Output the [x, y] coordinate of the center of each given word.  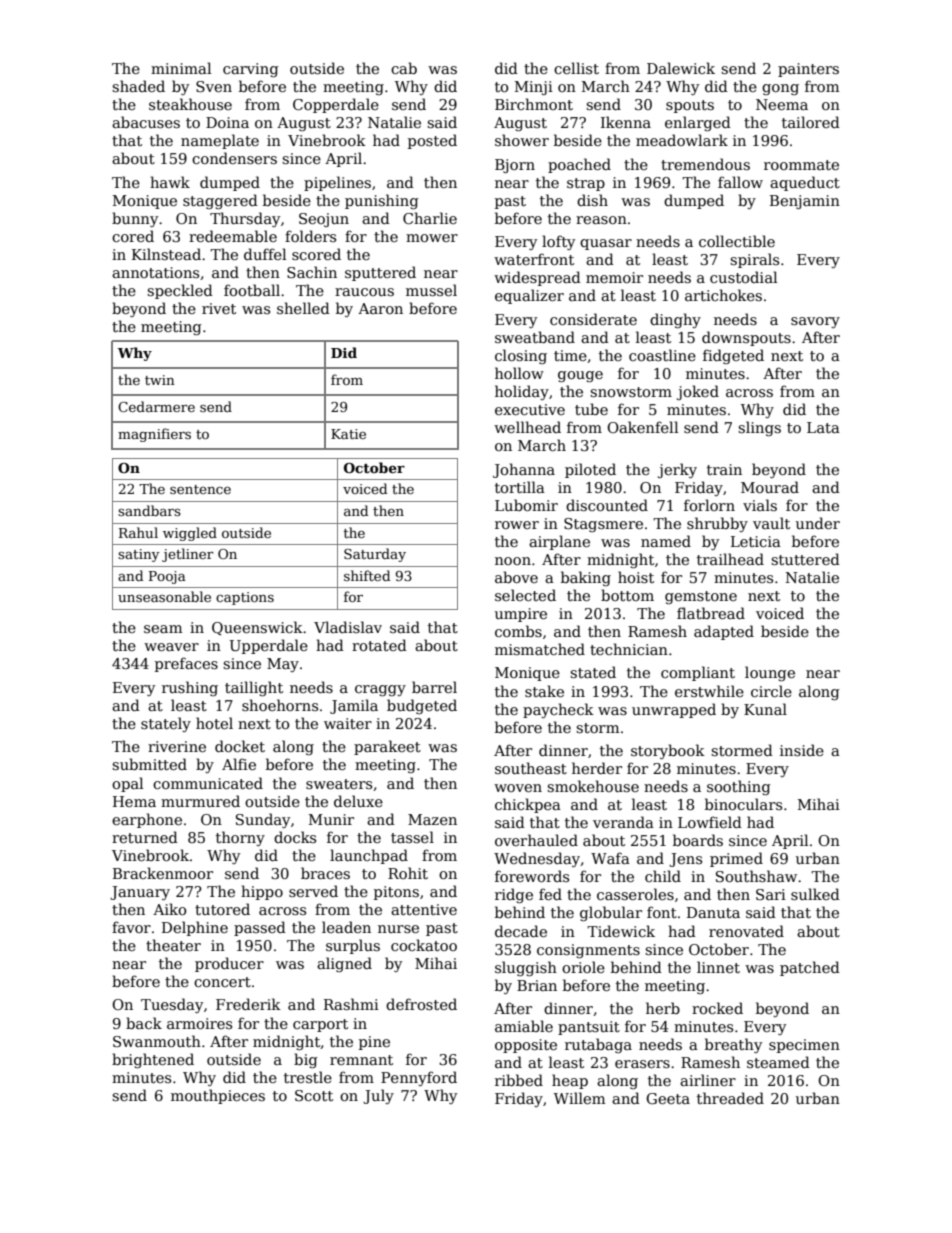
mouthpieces [218, 1096]
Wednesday [537, 859]
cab [404, 68]
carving [251, 70]
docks [295, 837]
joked [698, 392]
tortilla [520, 487]
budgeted [422, 706]
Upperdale [268, 646]
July [378, 1096]
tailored [811, 122]
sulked [815, 894]
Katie [348, 434]
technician [629, 649]
